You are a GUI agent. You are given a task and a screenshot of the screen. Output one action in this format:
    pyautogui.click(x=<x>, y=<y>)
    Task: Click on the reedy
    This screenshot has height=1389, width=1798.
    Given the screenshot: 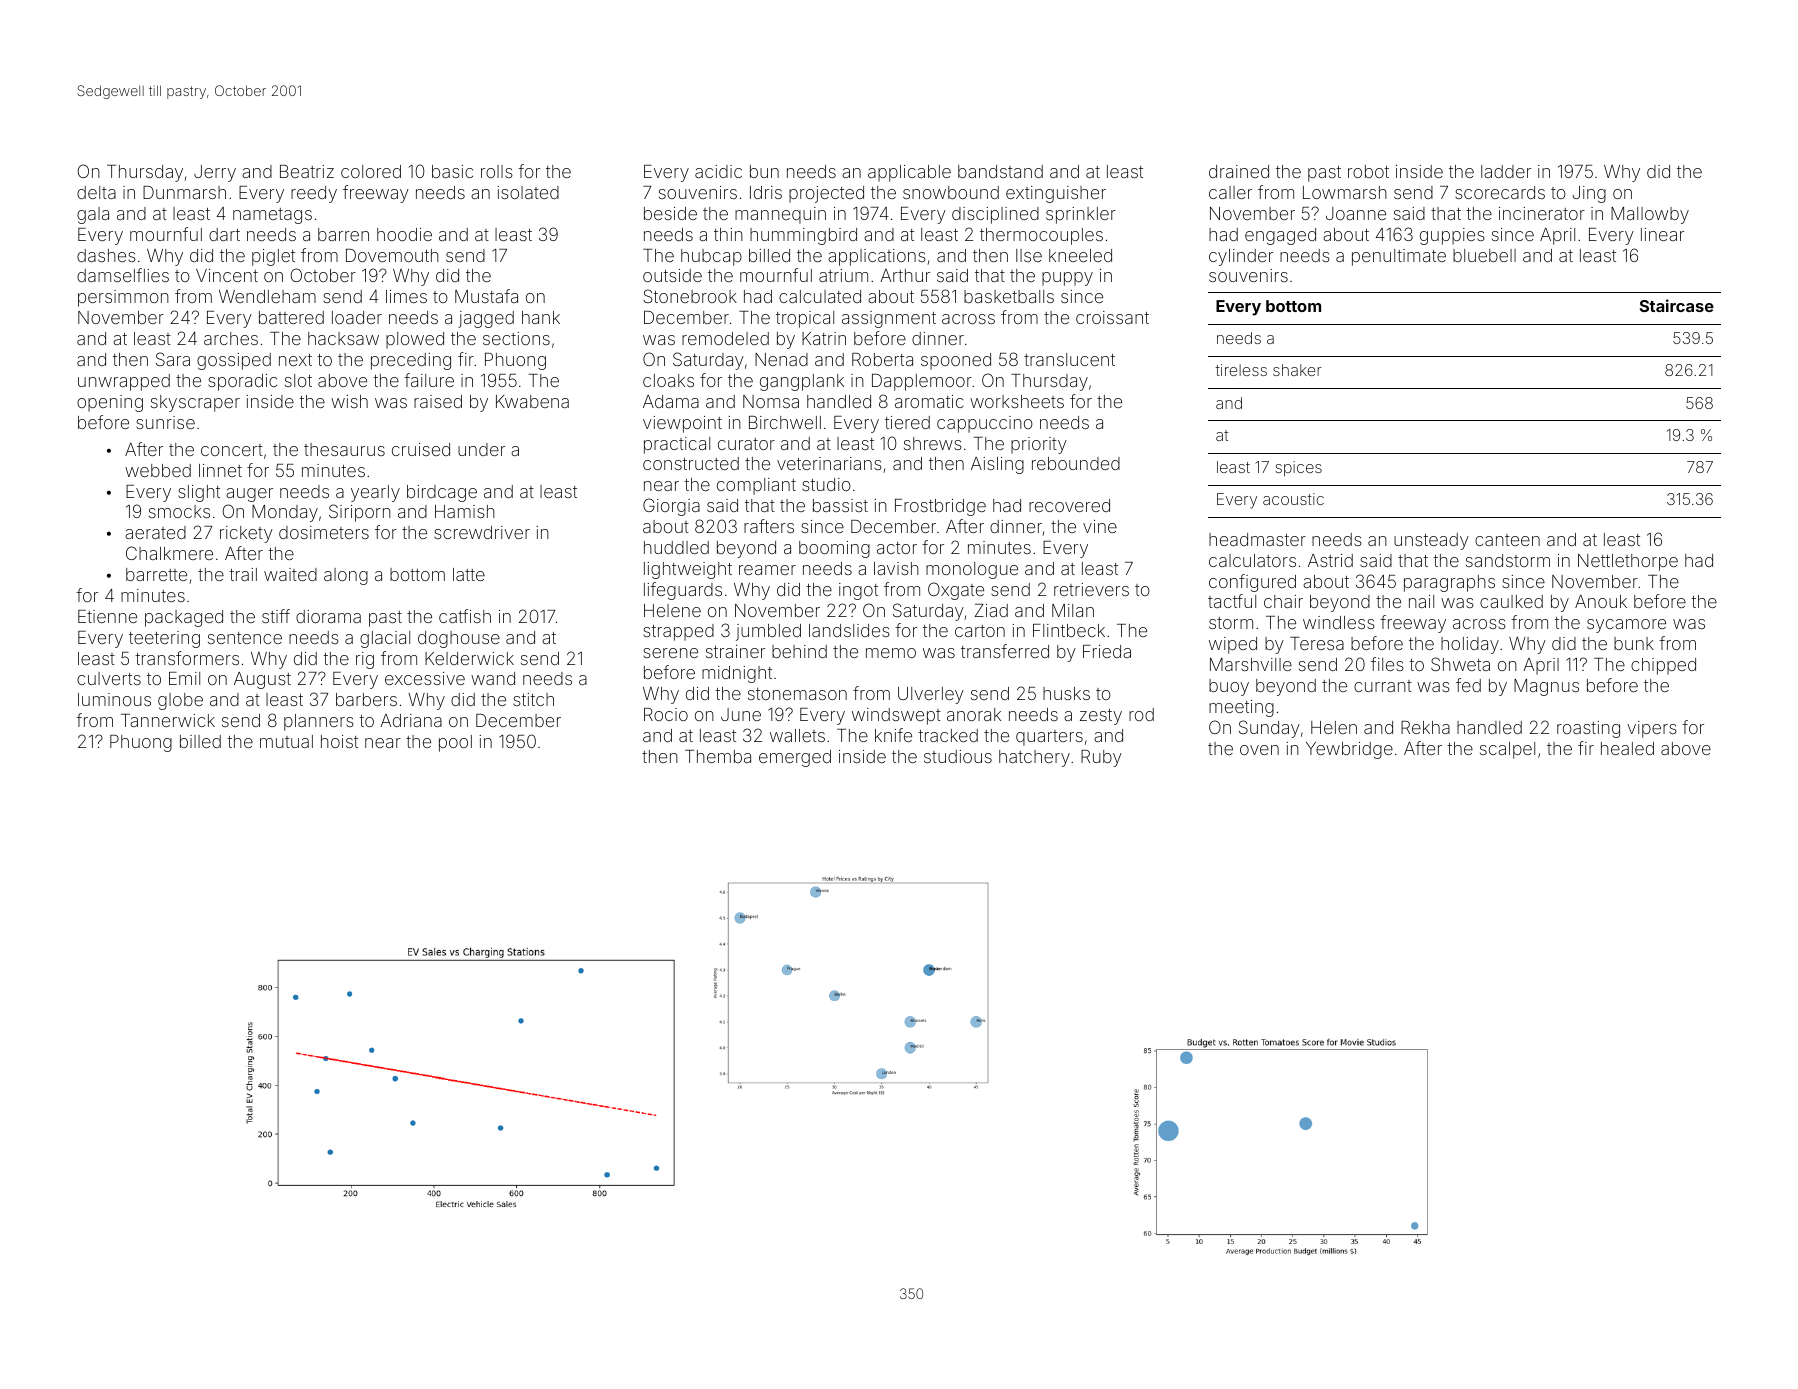 What is the action you would take?
    pyautogui.click(x=314, y=194)
